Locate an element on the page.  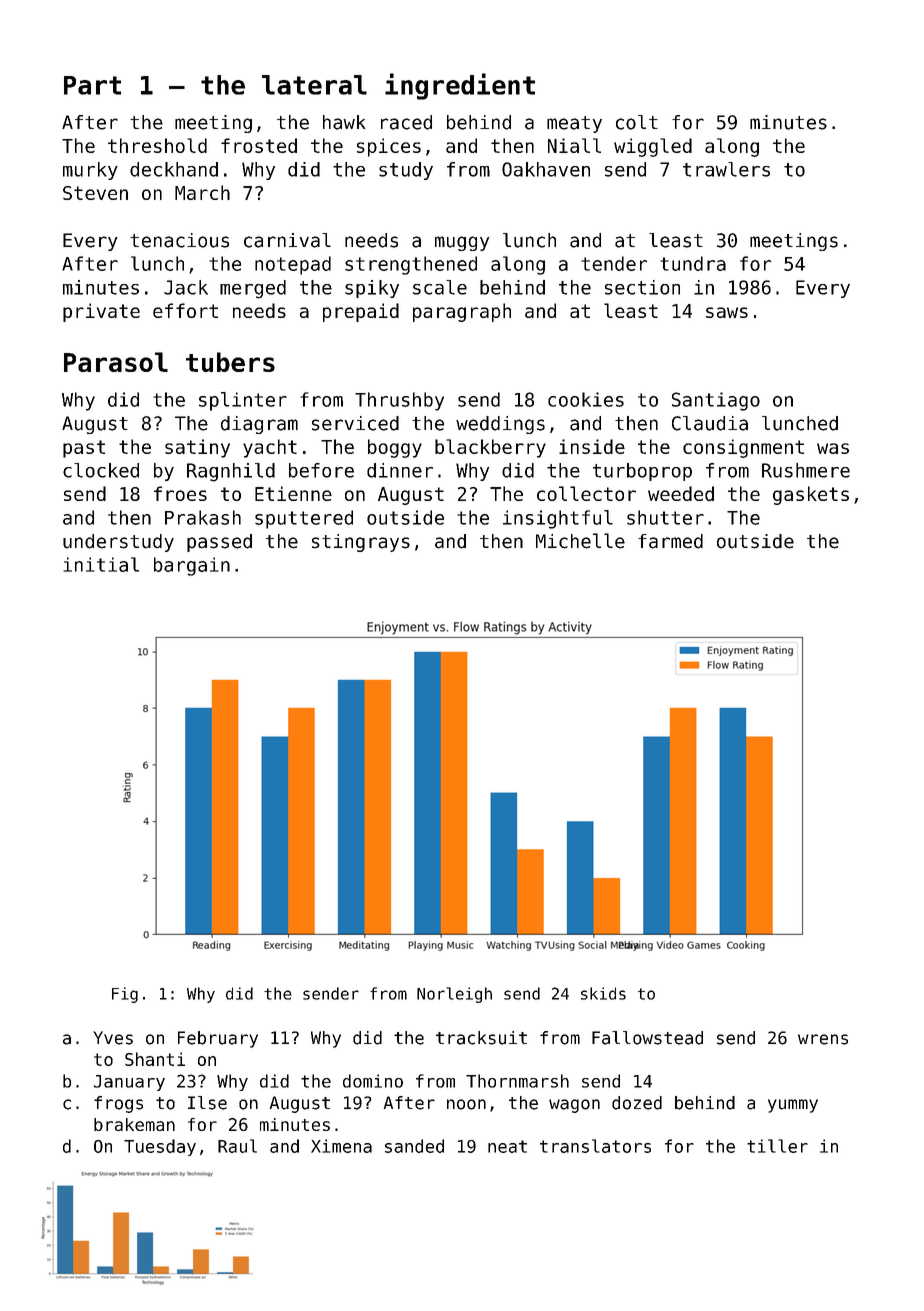
colt is located at coordinates (637, 122).
